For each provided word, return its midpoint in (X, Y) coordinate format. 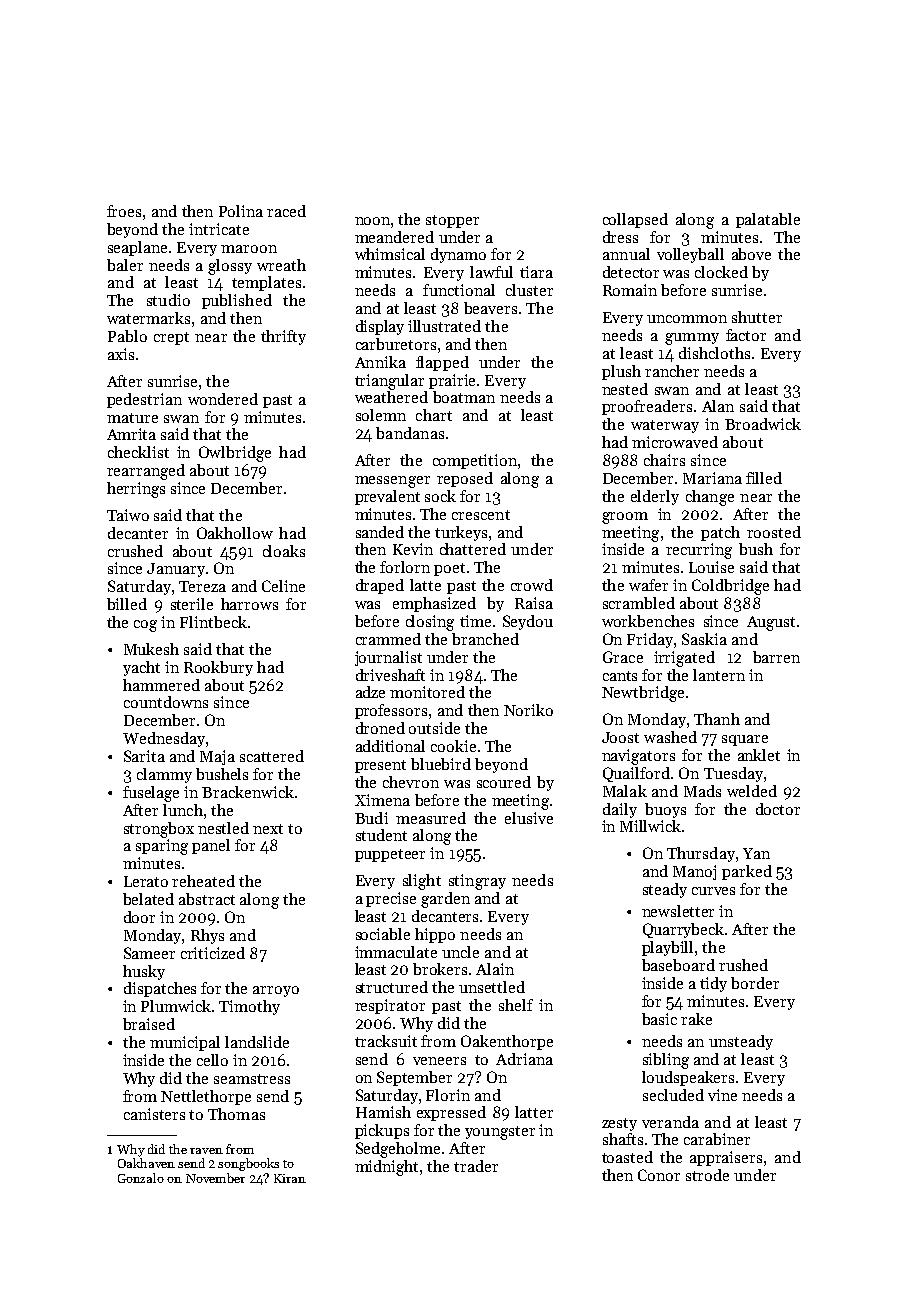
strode (707, 1175)
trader (476, 1166)
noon (372, 221)
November (215, 1178)
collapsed (635, 220)
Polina (241, 211)
